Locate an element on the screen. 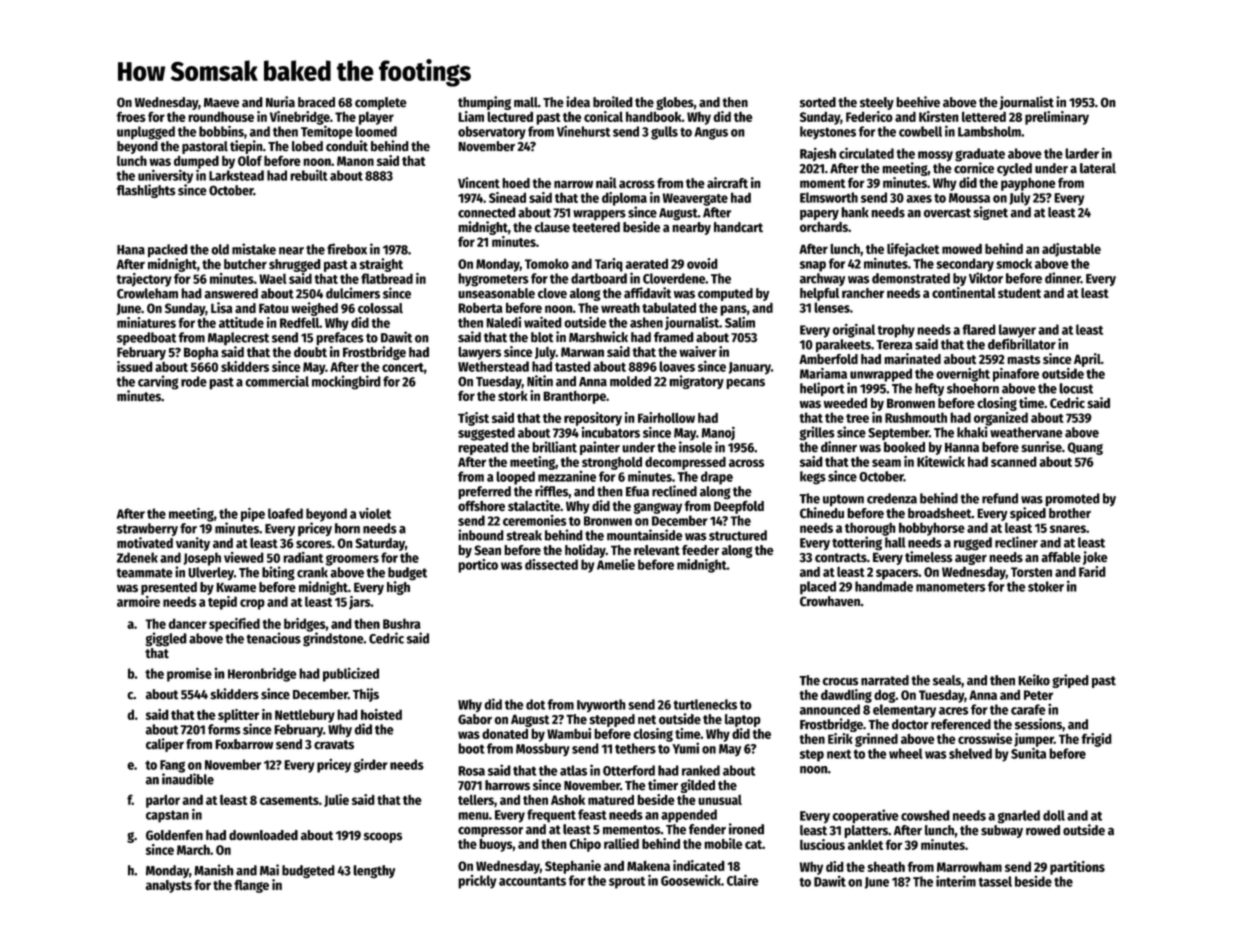 Image resolution: width=1233 pixels, height=952 pixels. parlor is located at coordinates (163, 801).
